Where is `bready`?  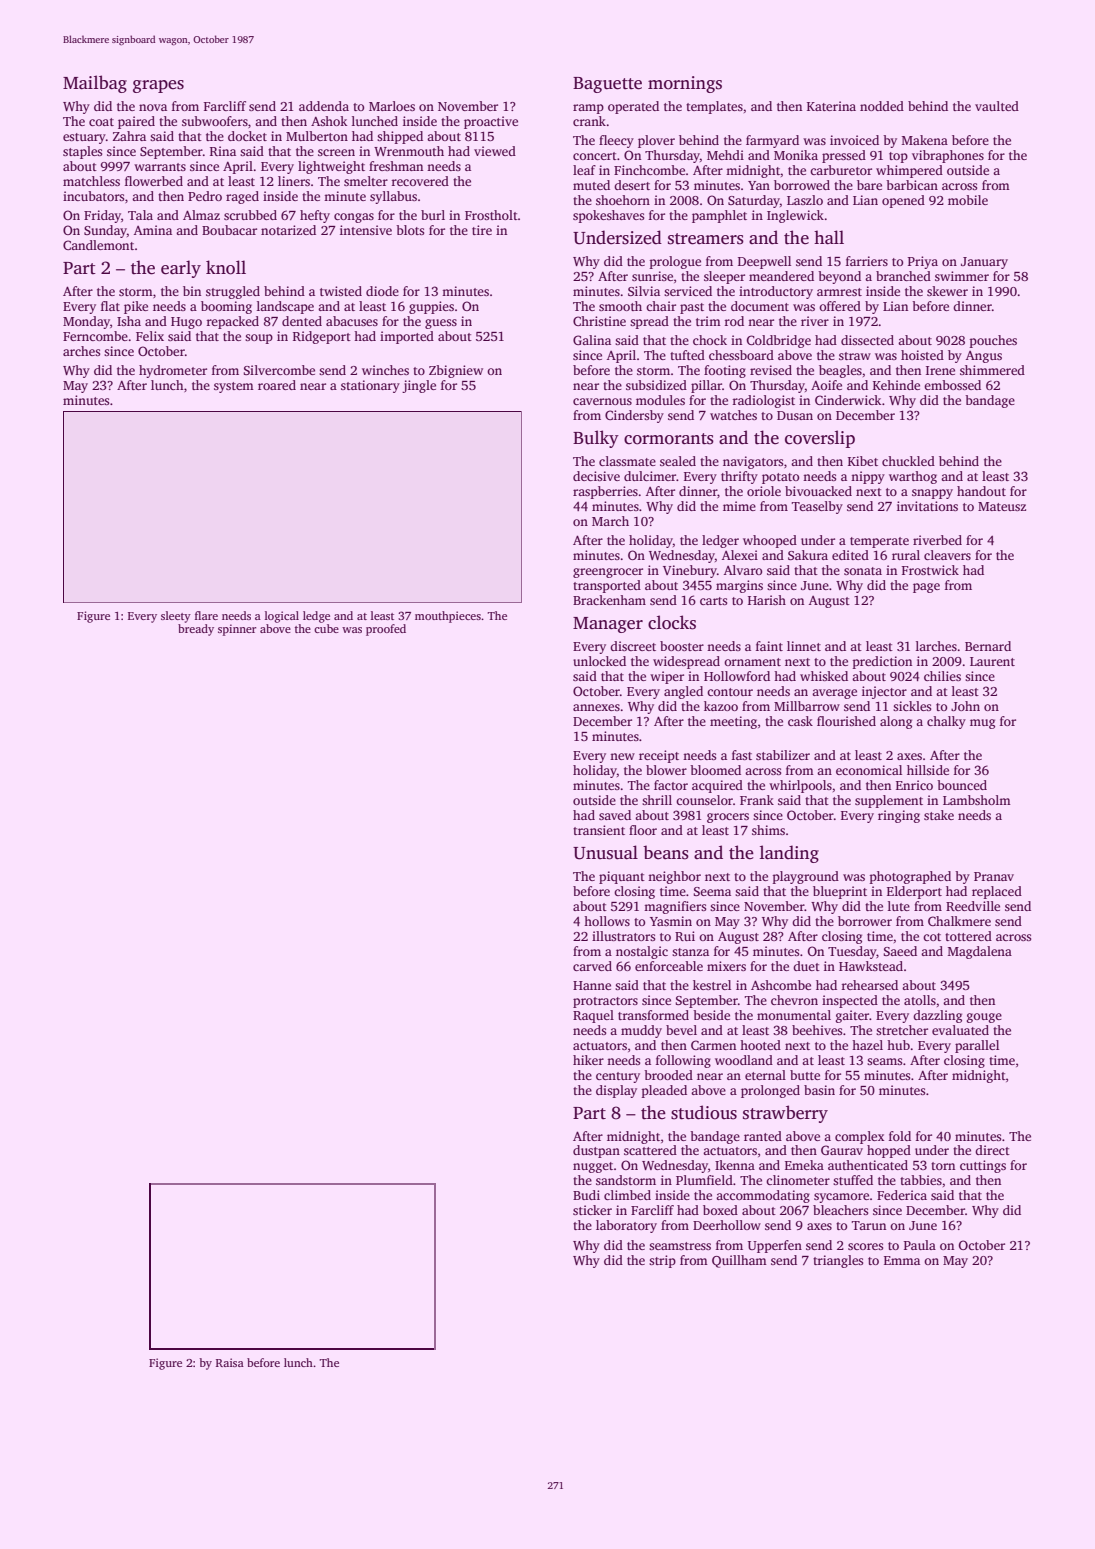 bready is located at coordinates (196, 630).
